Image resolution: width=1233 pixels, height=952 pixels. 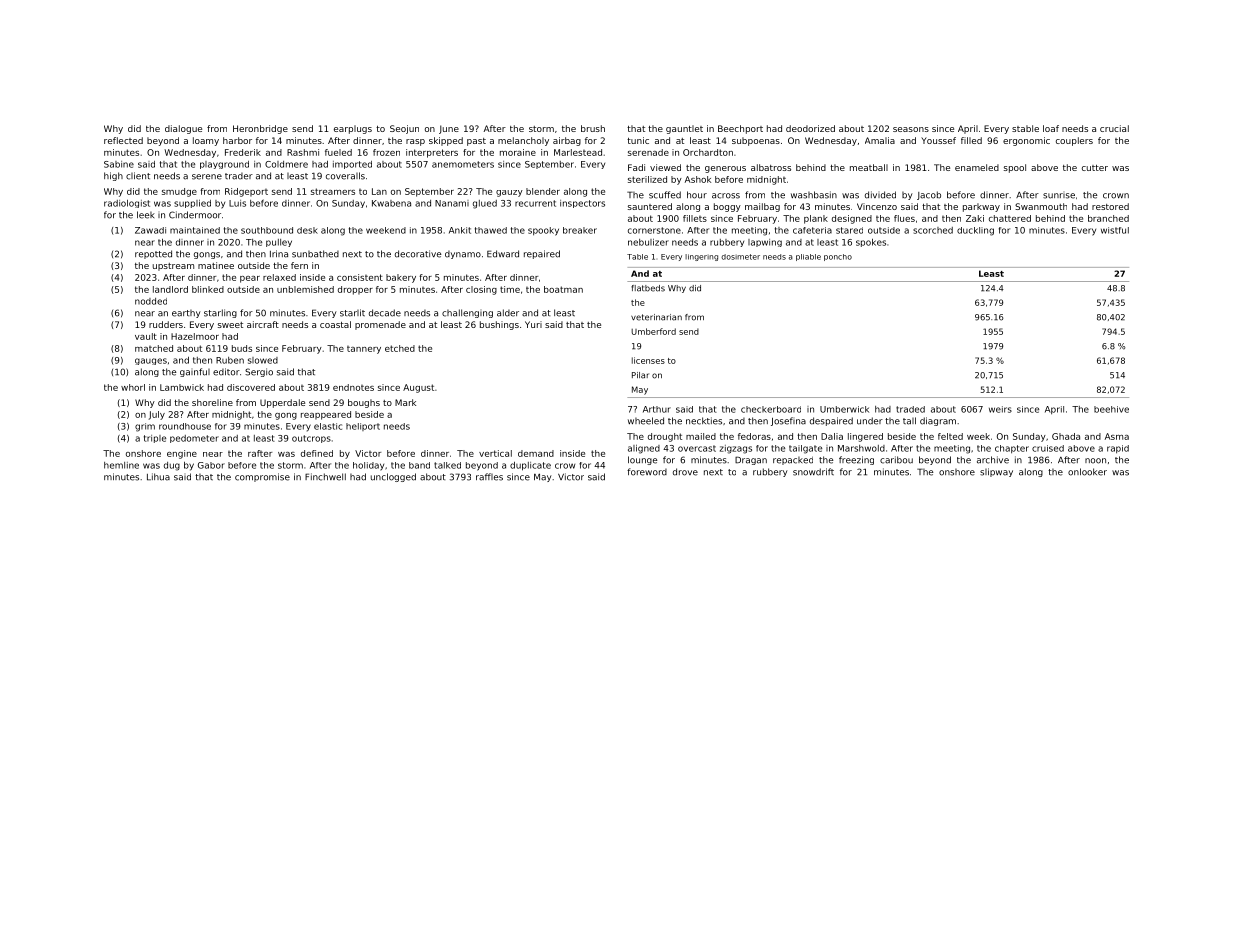 I want to click on Mark, so click(x=405, y=402).
